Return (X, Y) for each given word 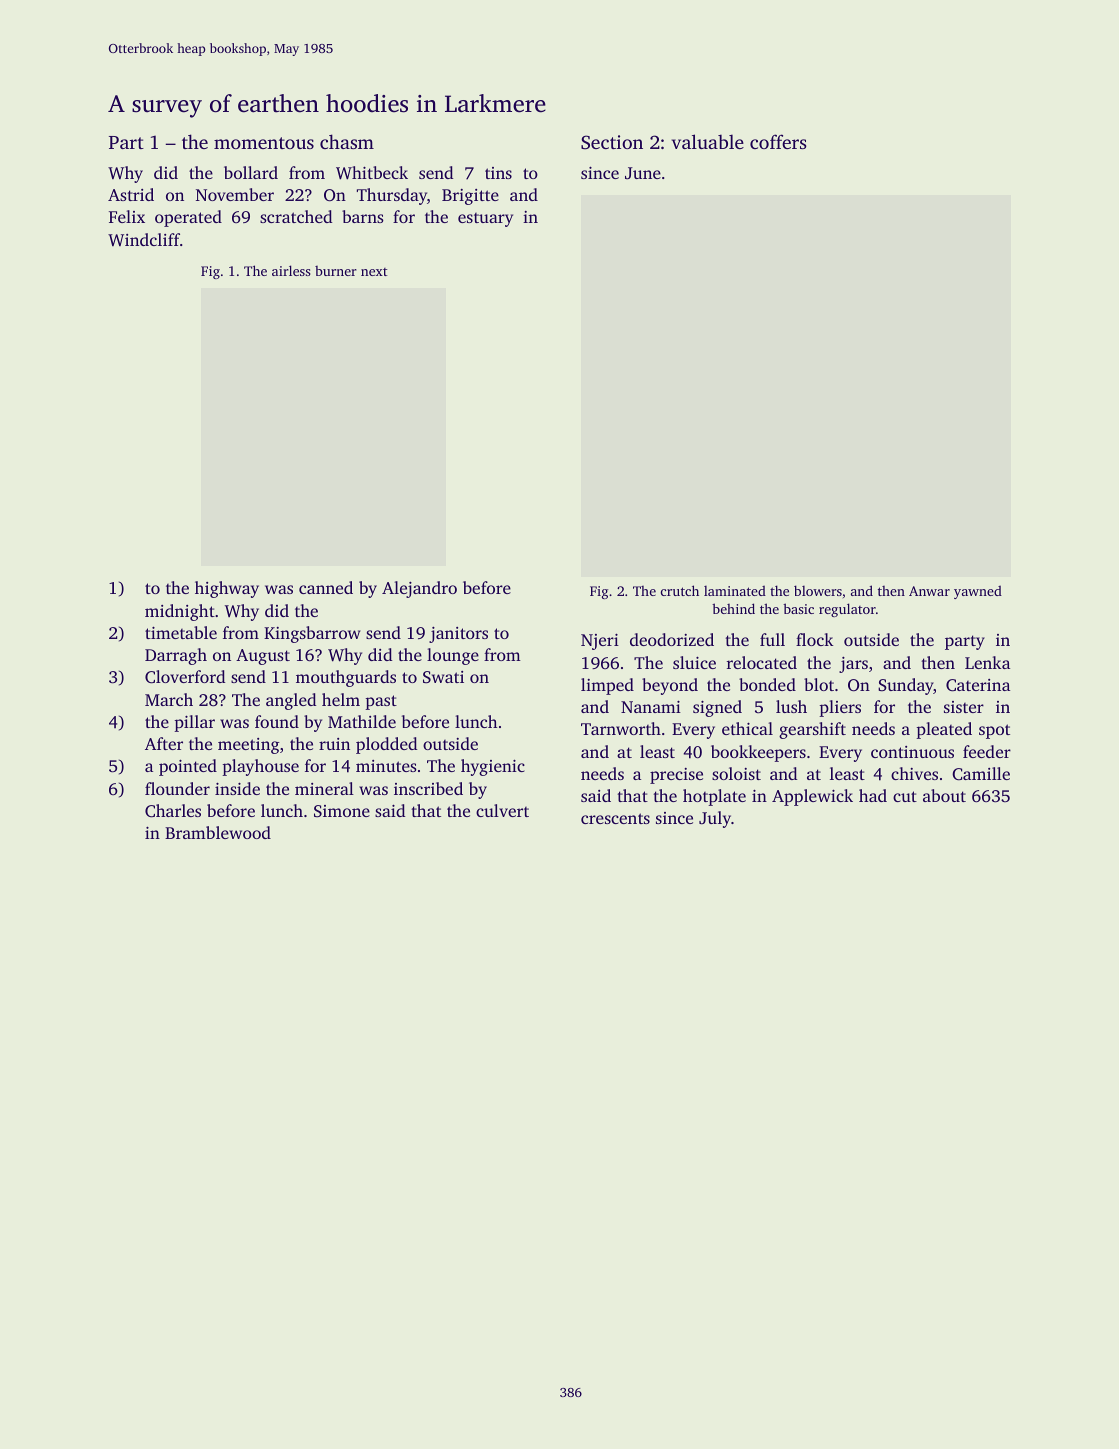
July (715, 819)
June (643, 173)
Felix (127, 216)
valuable (708, 141)
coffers (778, 141)
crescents (615, 818)
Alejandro (419, 589)
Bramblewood (218, 832)
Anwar (929, 591)
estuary (485, 220)
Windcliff (144, 239)
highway (227, 589)
